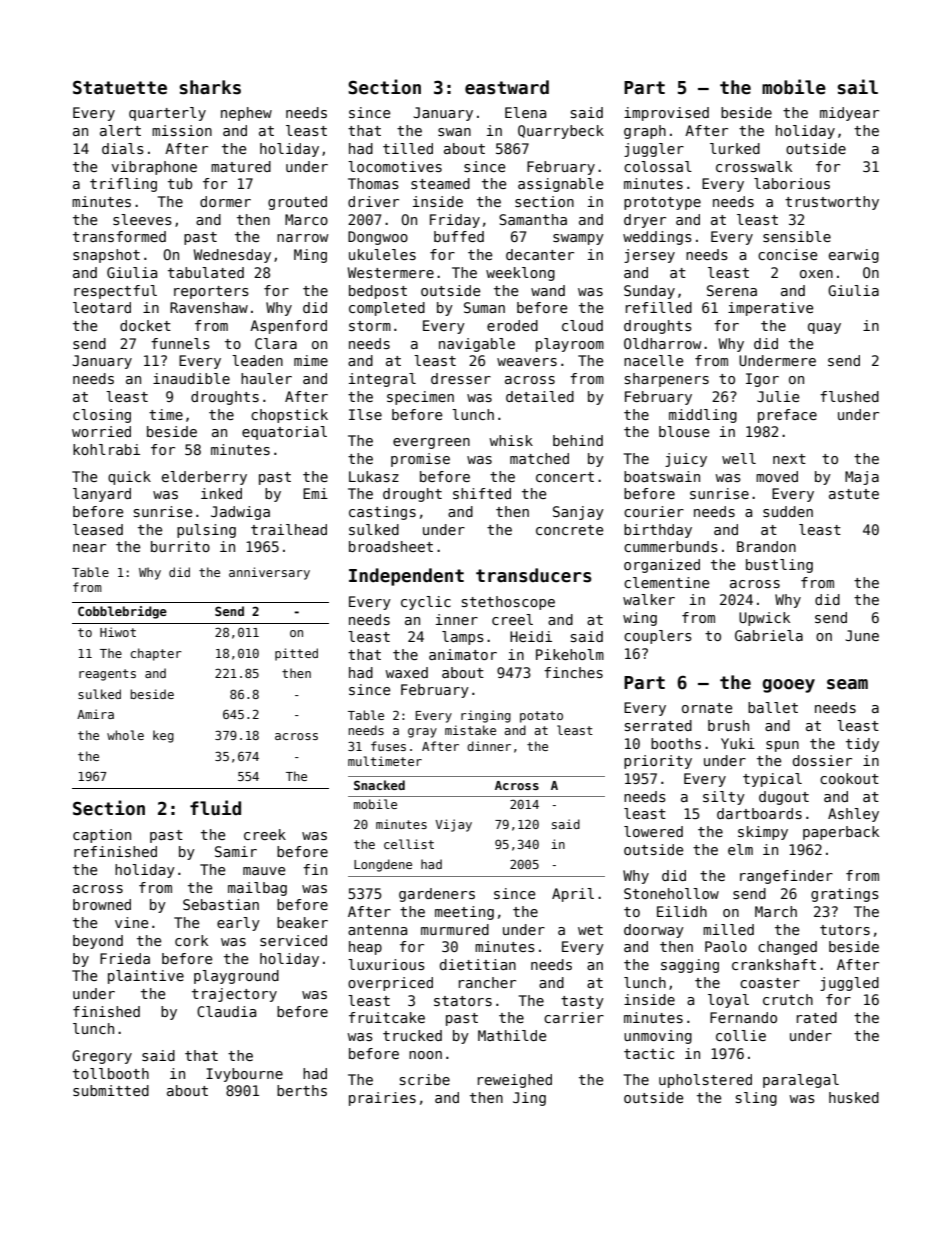 The height and width of the screenshot is (1233, 952). I want to click on trustworthy, so click(832, 203).
